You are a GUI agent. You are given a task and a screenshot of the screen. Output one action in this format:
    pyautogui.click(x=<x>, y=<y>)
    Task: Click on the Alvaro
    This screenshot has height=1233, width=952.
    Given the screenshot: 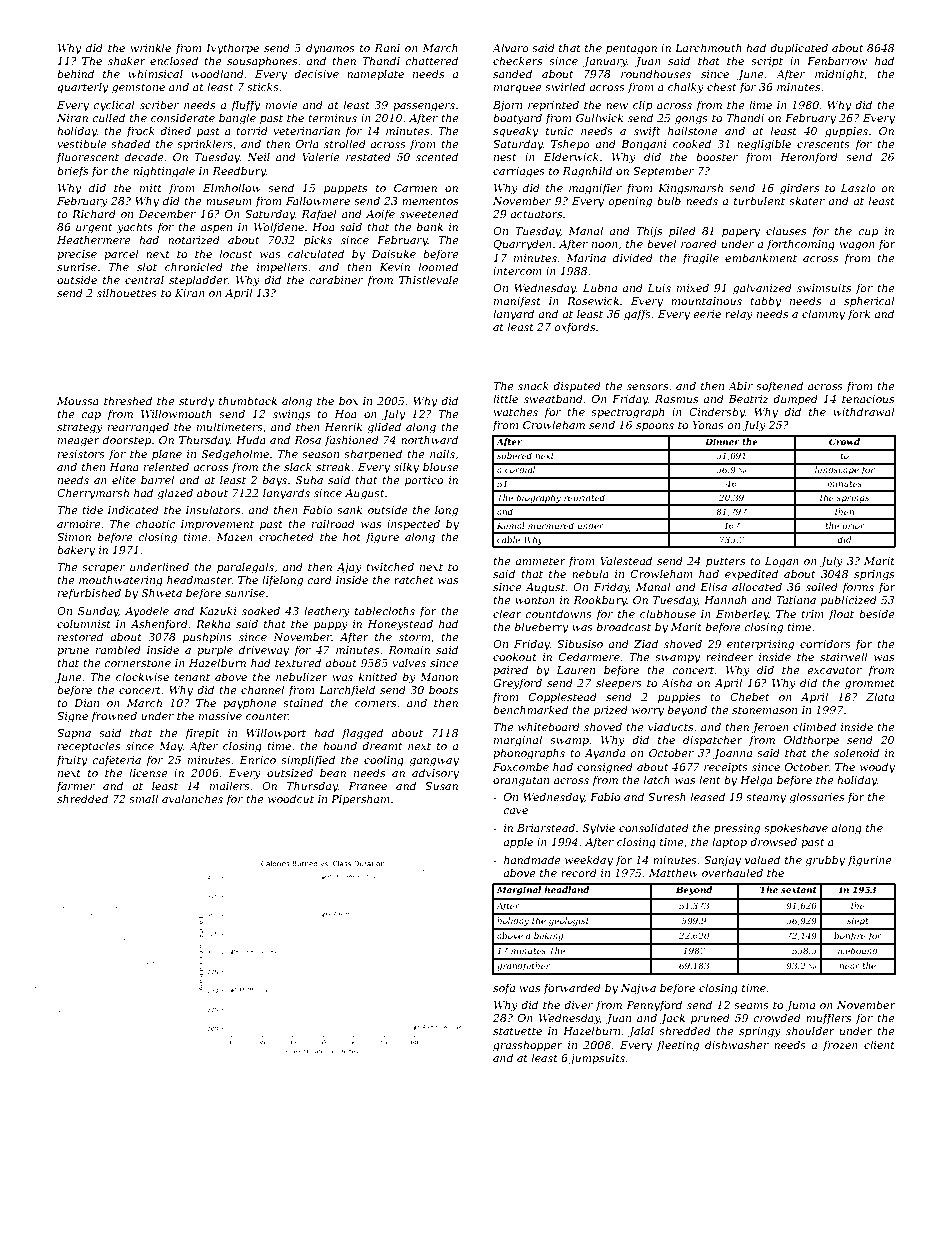 What is the action you would take?
    pyautogui.click(x=510, y=47)
